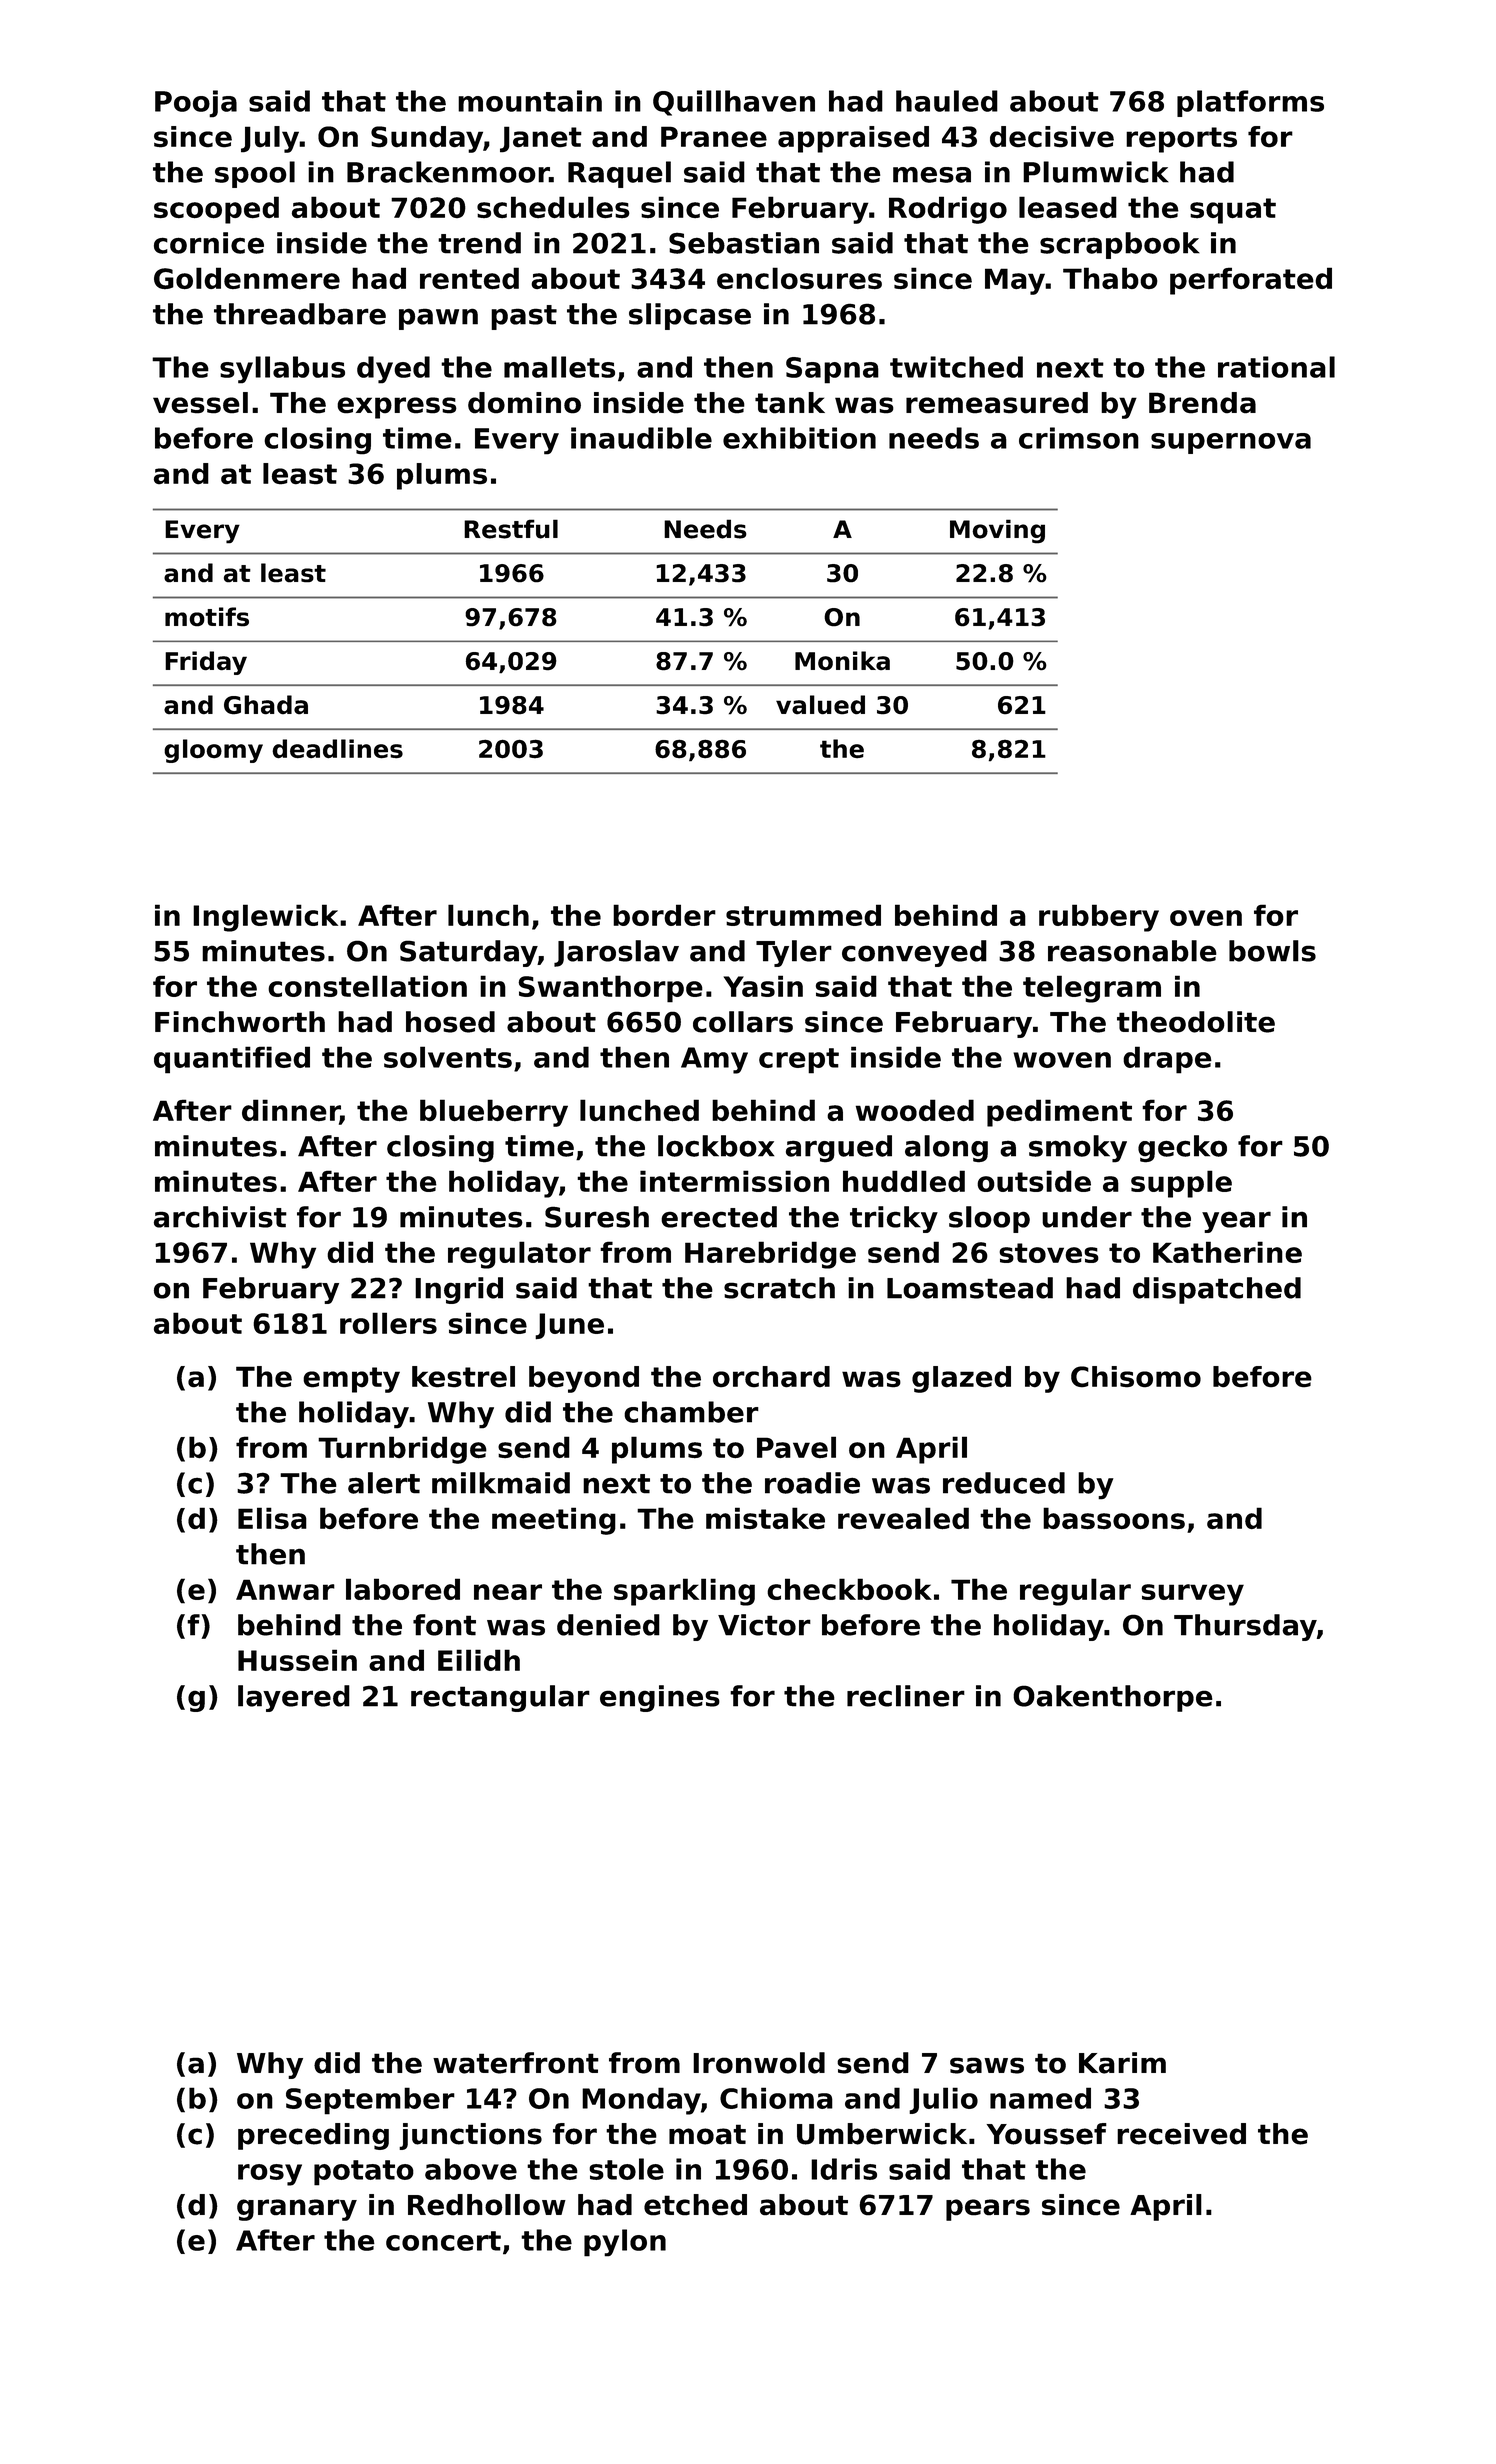 The width and height of the image is (1496, 2464). What do you see at coordinates (759, 2063) in the image?
I see `Ironwold` at bounding box center [759, 2063].
